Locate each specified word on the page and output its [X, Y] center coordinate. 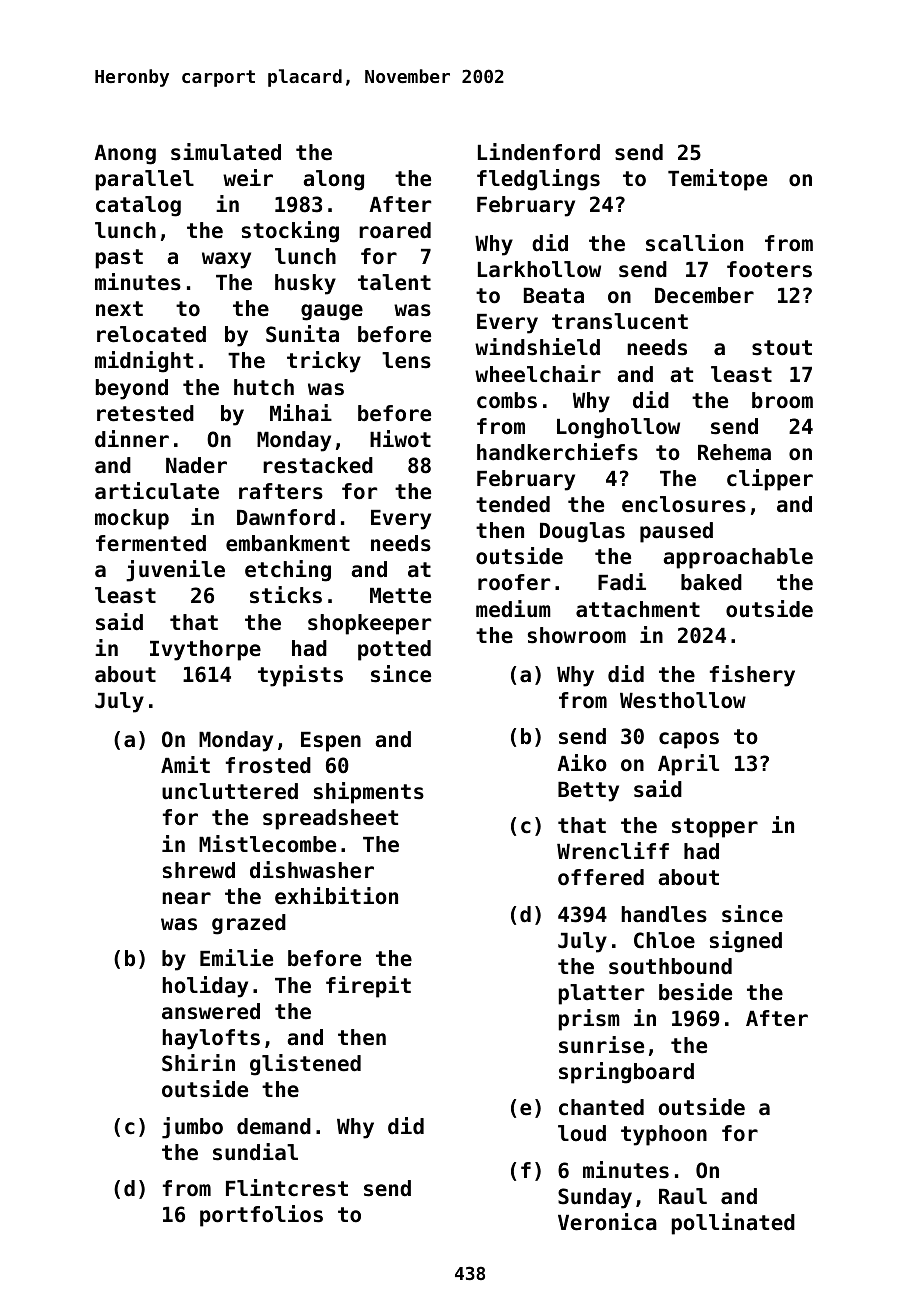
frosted [268, 765]
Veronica [607, 1222]
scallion [694, 243]
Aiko [582, 763]
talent [394, 282]
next [119, 309]
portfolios [261, 1216]
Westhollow [683, 700]
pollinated [733, 1224]
